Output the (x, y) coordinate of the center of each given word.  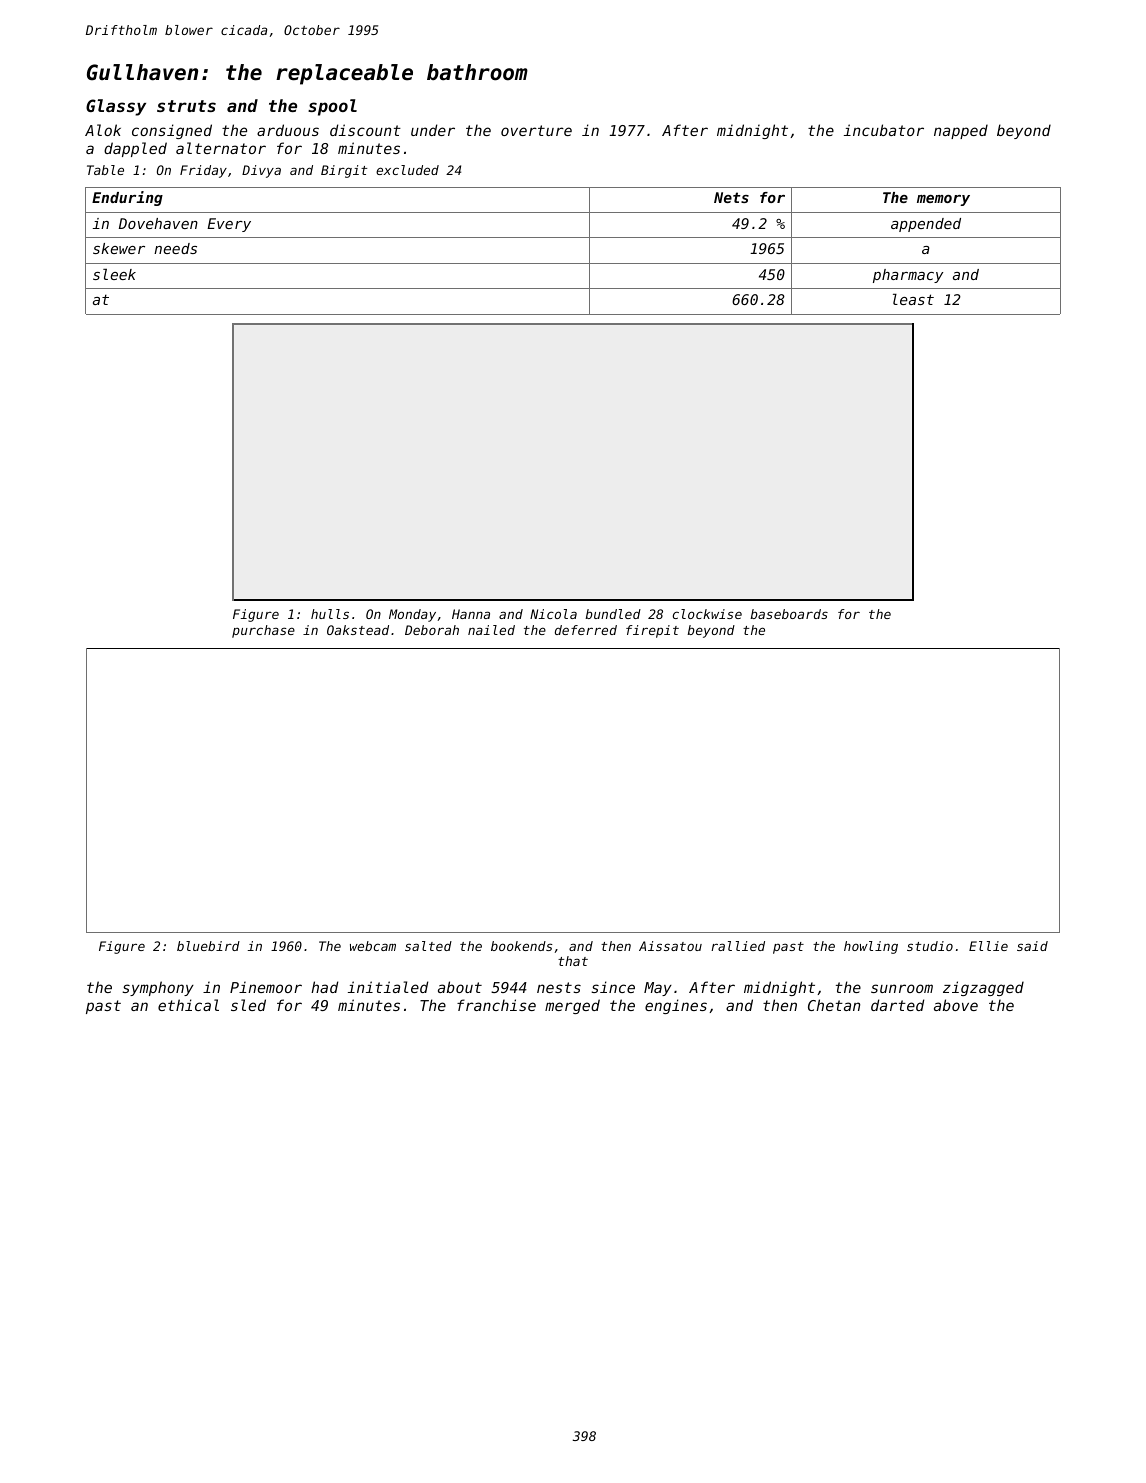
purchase (263, 631)
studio (930, 946)
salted (428, 946)
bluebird (208, 946)
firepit (652, 631)
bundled (613, 614)
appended (926, 225)
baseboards (789, 614)
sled (248, 1005)
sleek (114, 274)
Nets (731, 197)
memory (943, 200)
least (913, 299)
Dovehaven (158, 223)
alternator (221, 148)
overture (536, 130)
